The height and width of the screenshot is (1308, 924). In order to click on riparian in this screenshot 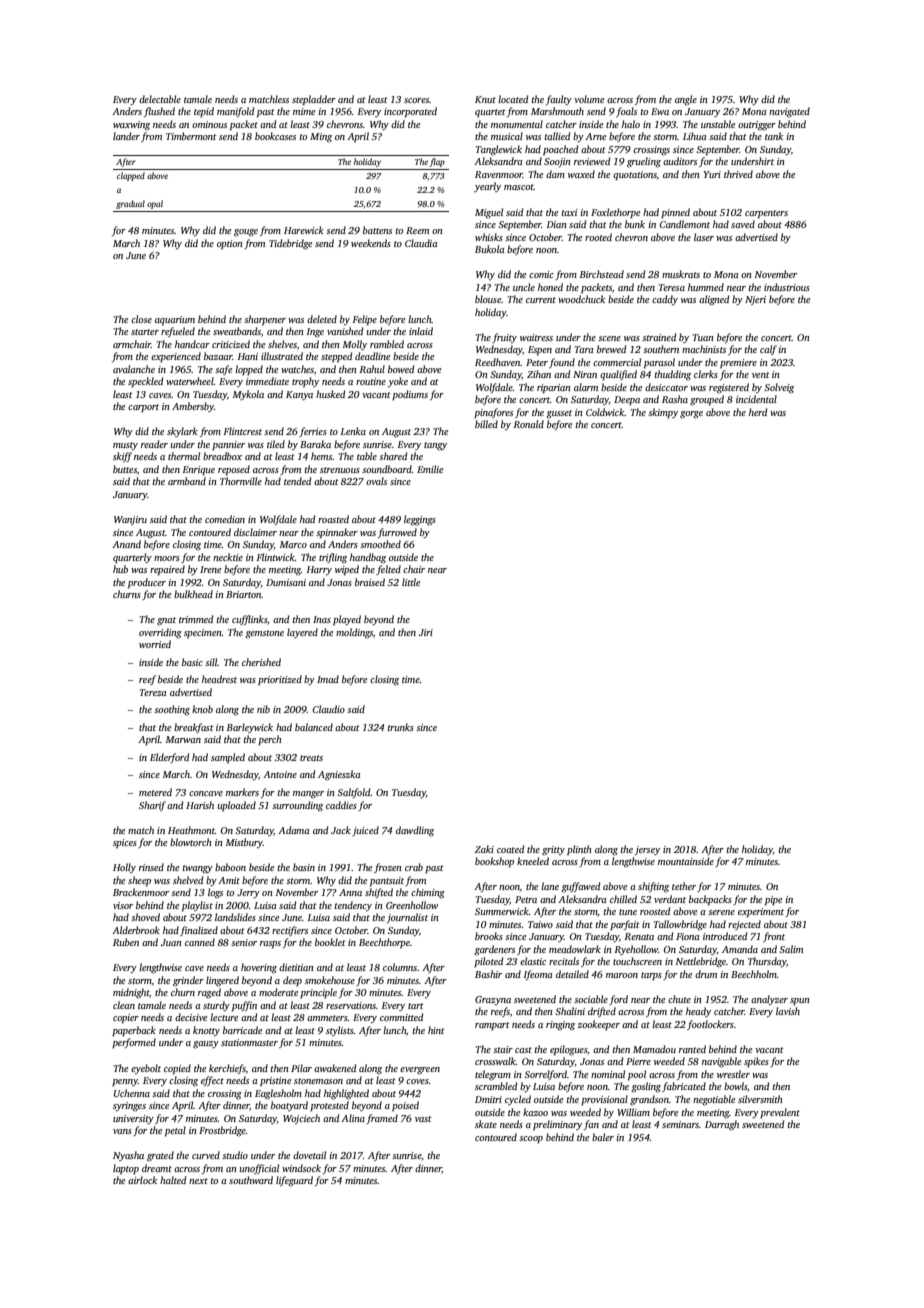, I will do `click(554, 388)`.
